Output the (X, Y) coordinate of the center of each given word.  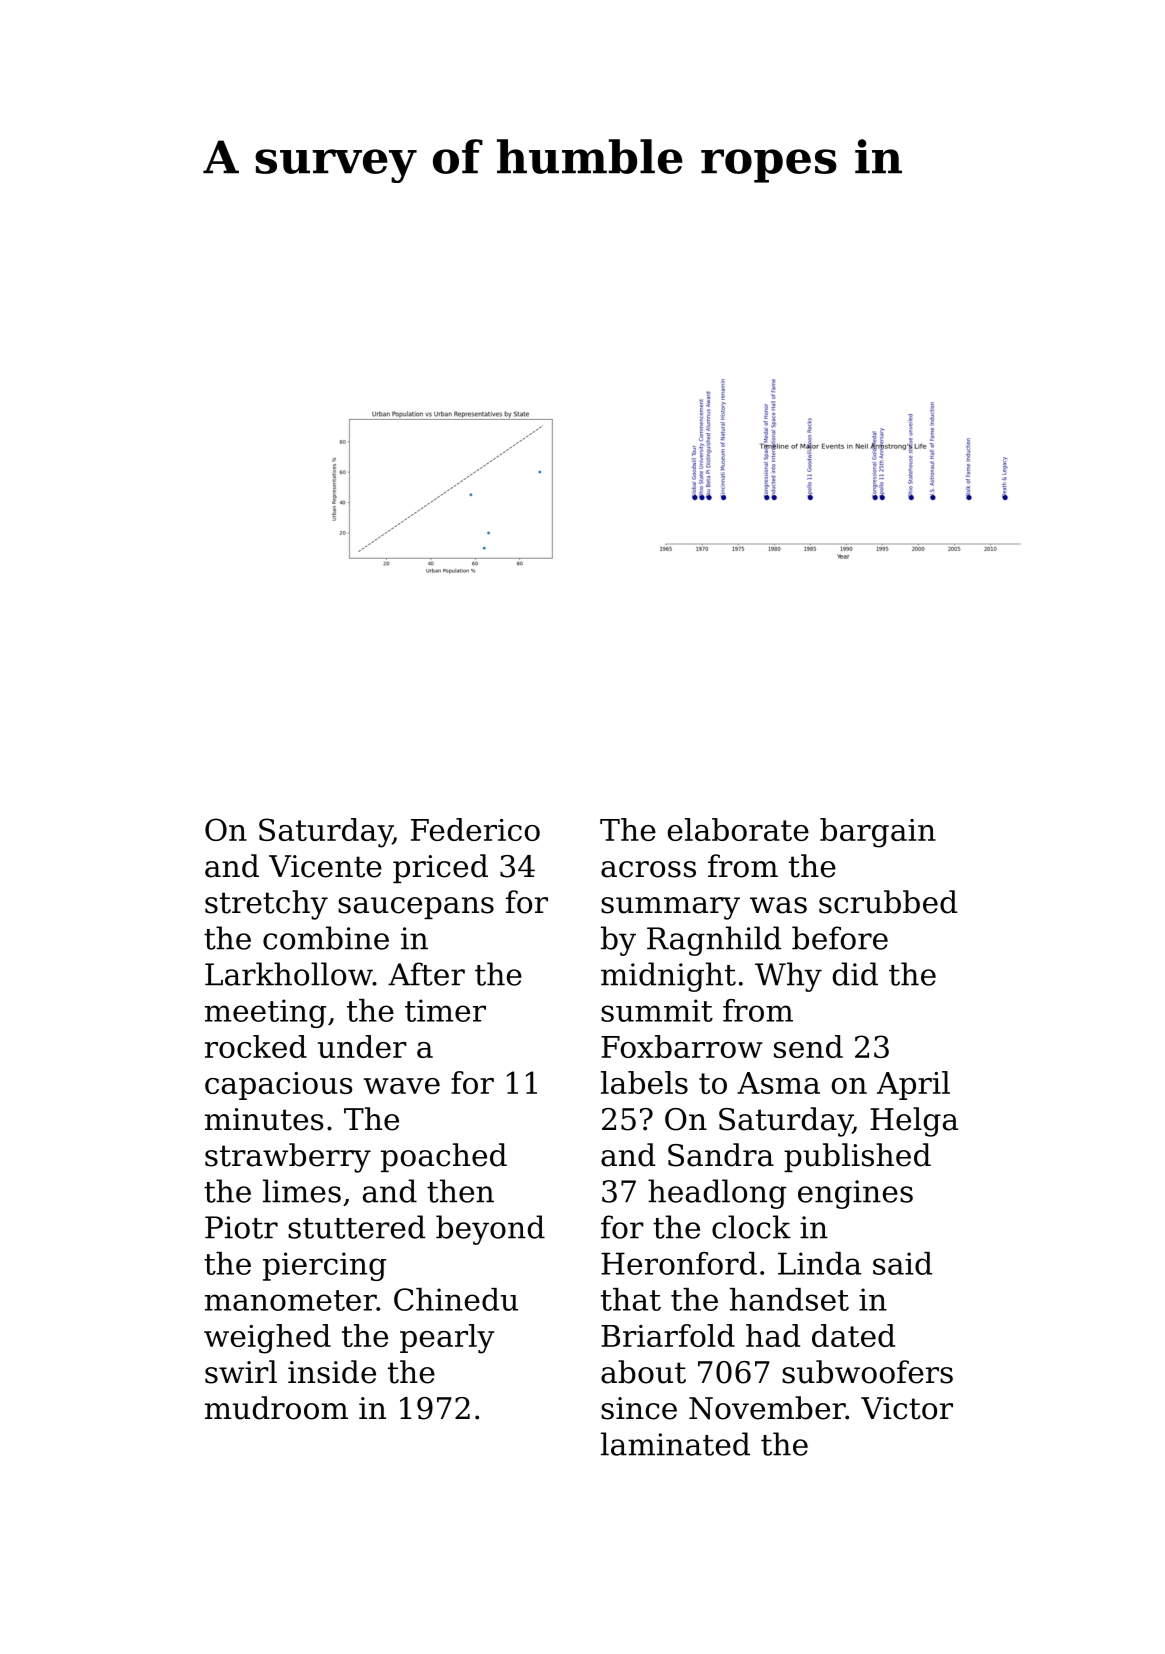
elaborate (738, 829)
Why (788, 977)
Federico (475, 829)
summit (657, 1010)
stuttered (356, 1227)
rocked (256, 1046)
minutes (264, 1119)
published (857, 1157)
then (460, 1191)
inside (332, 1372)
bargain (878, 833)
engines (855, 1194)
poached (444, 1157)
